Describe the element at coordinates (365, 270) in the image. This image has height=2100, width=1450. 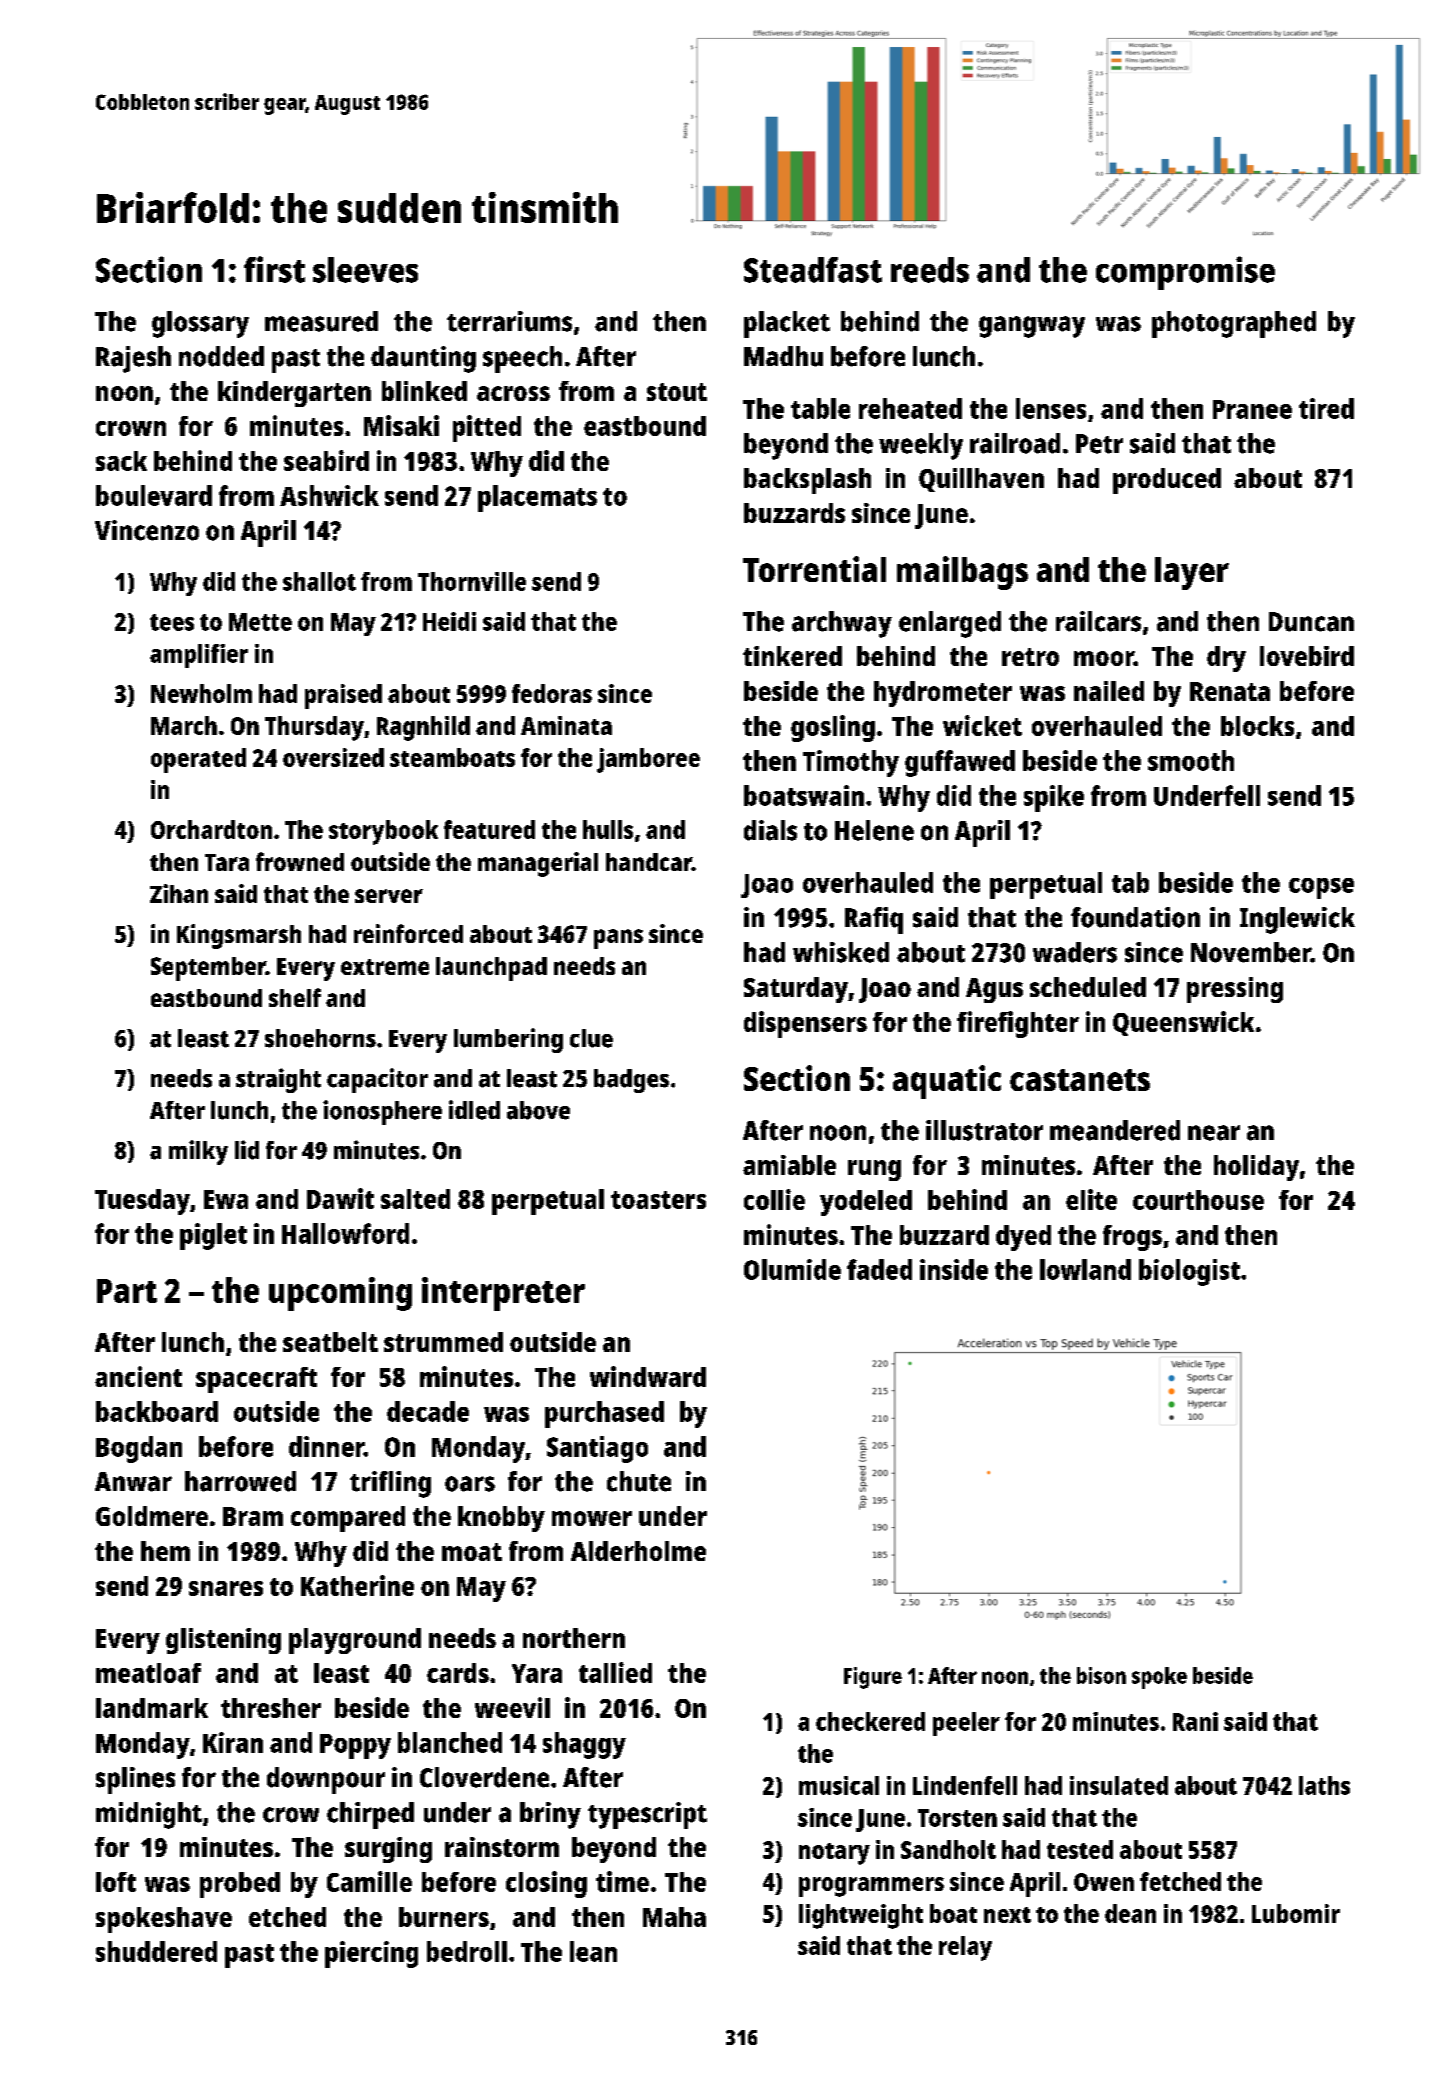
I see `sleeves` at that location.
